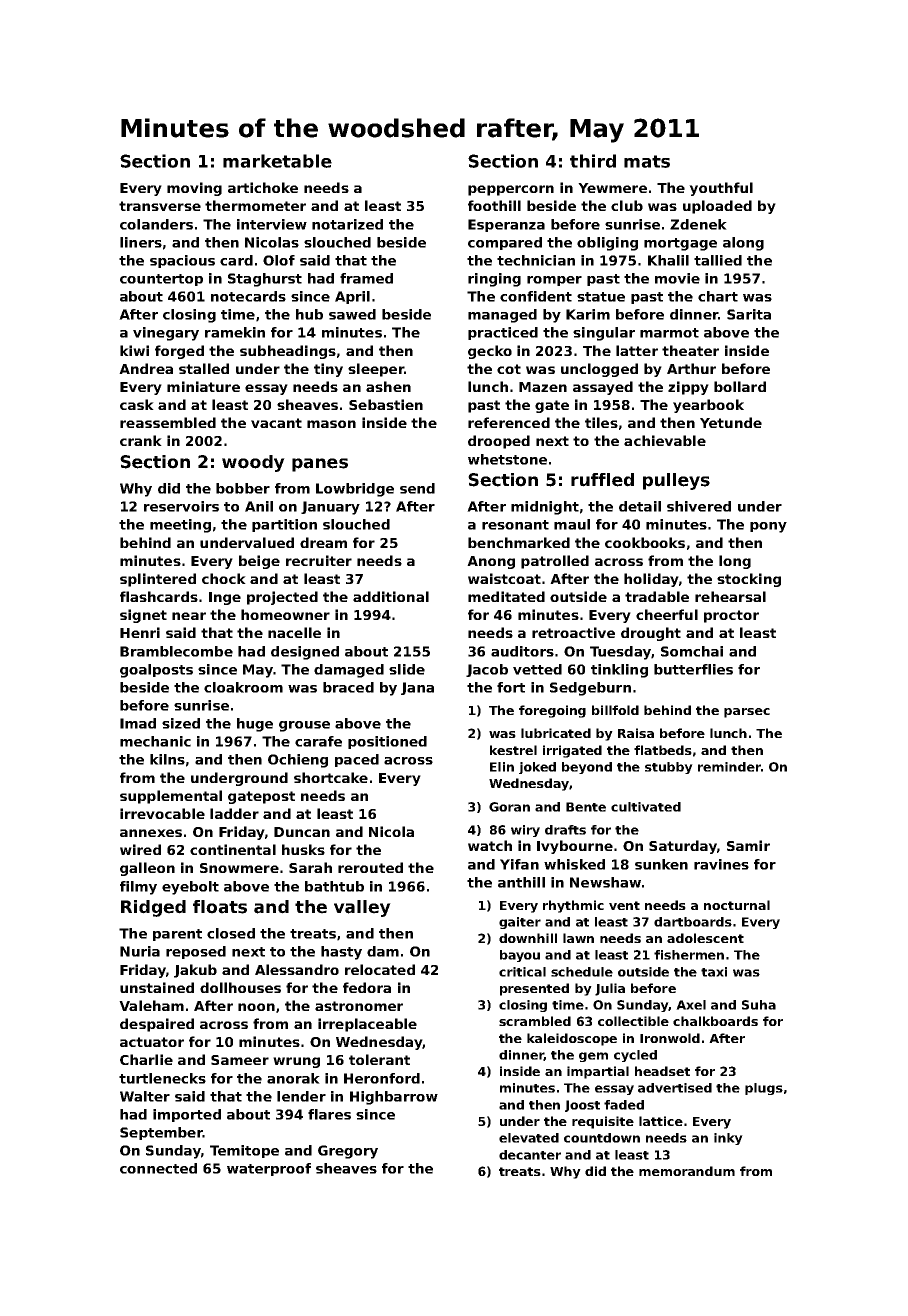 The width and height of the document is (908, 1316). What do you see at coordinates (543, 387) in the document?
I see `Mazen` at bounding box center [543, 387].
